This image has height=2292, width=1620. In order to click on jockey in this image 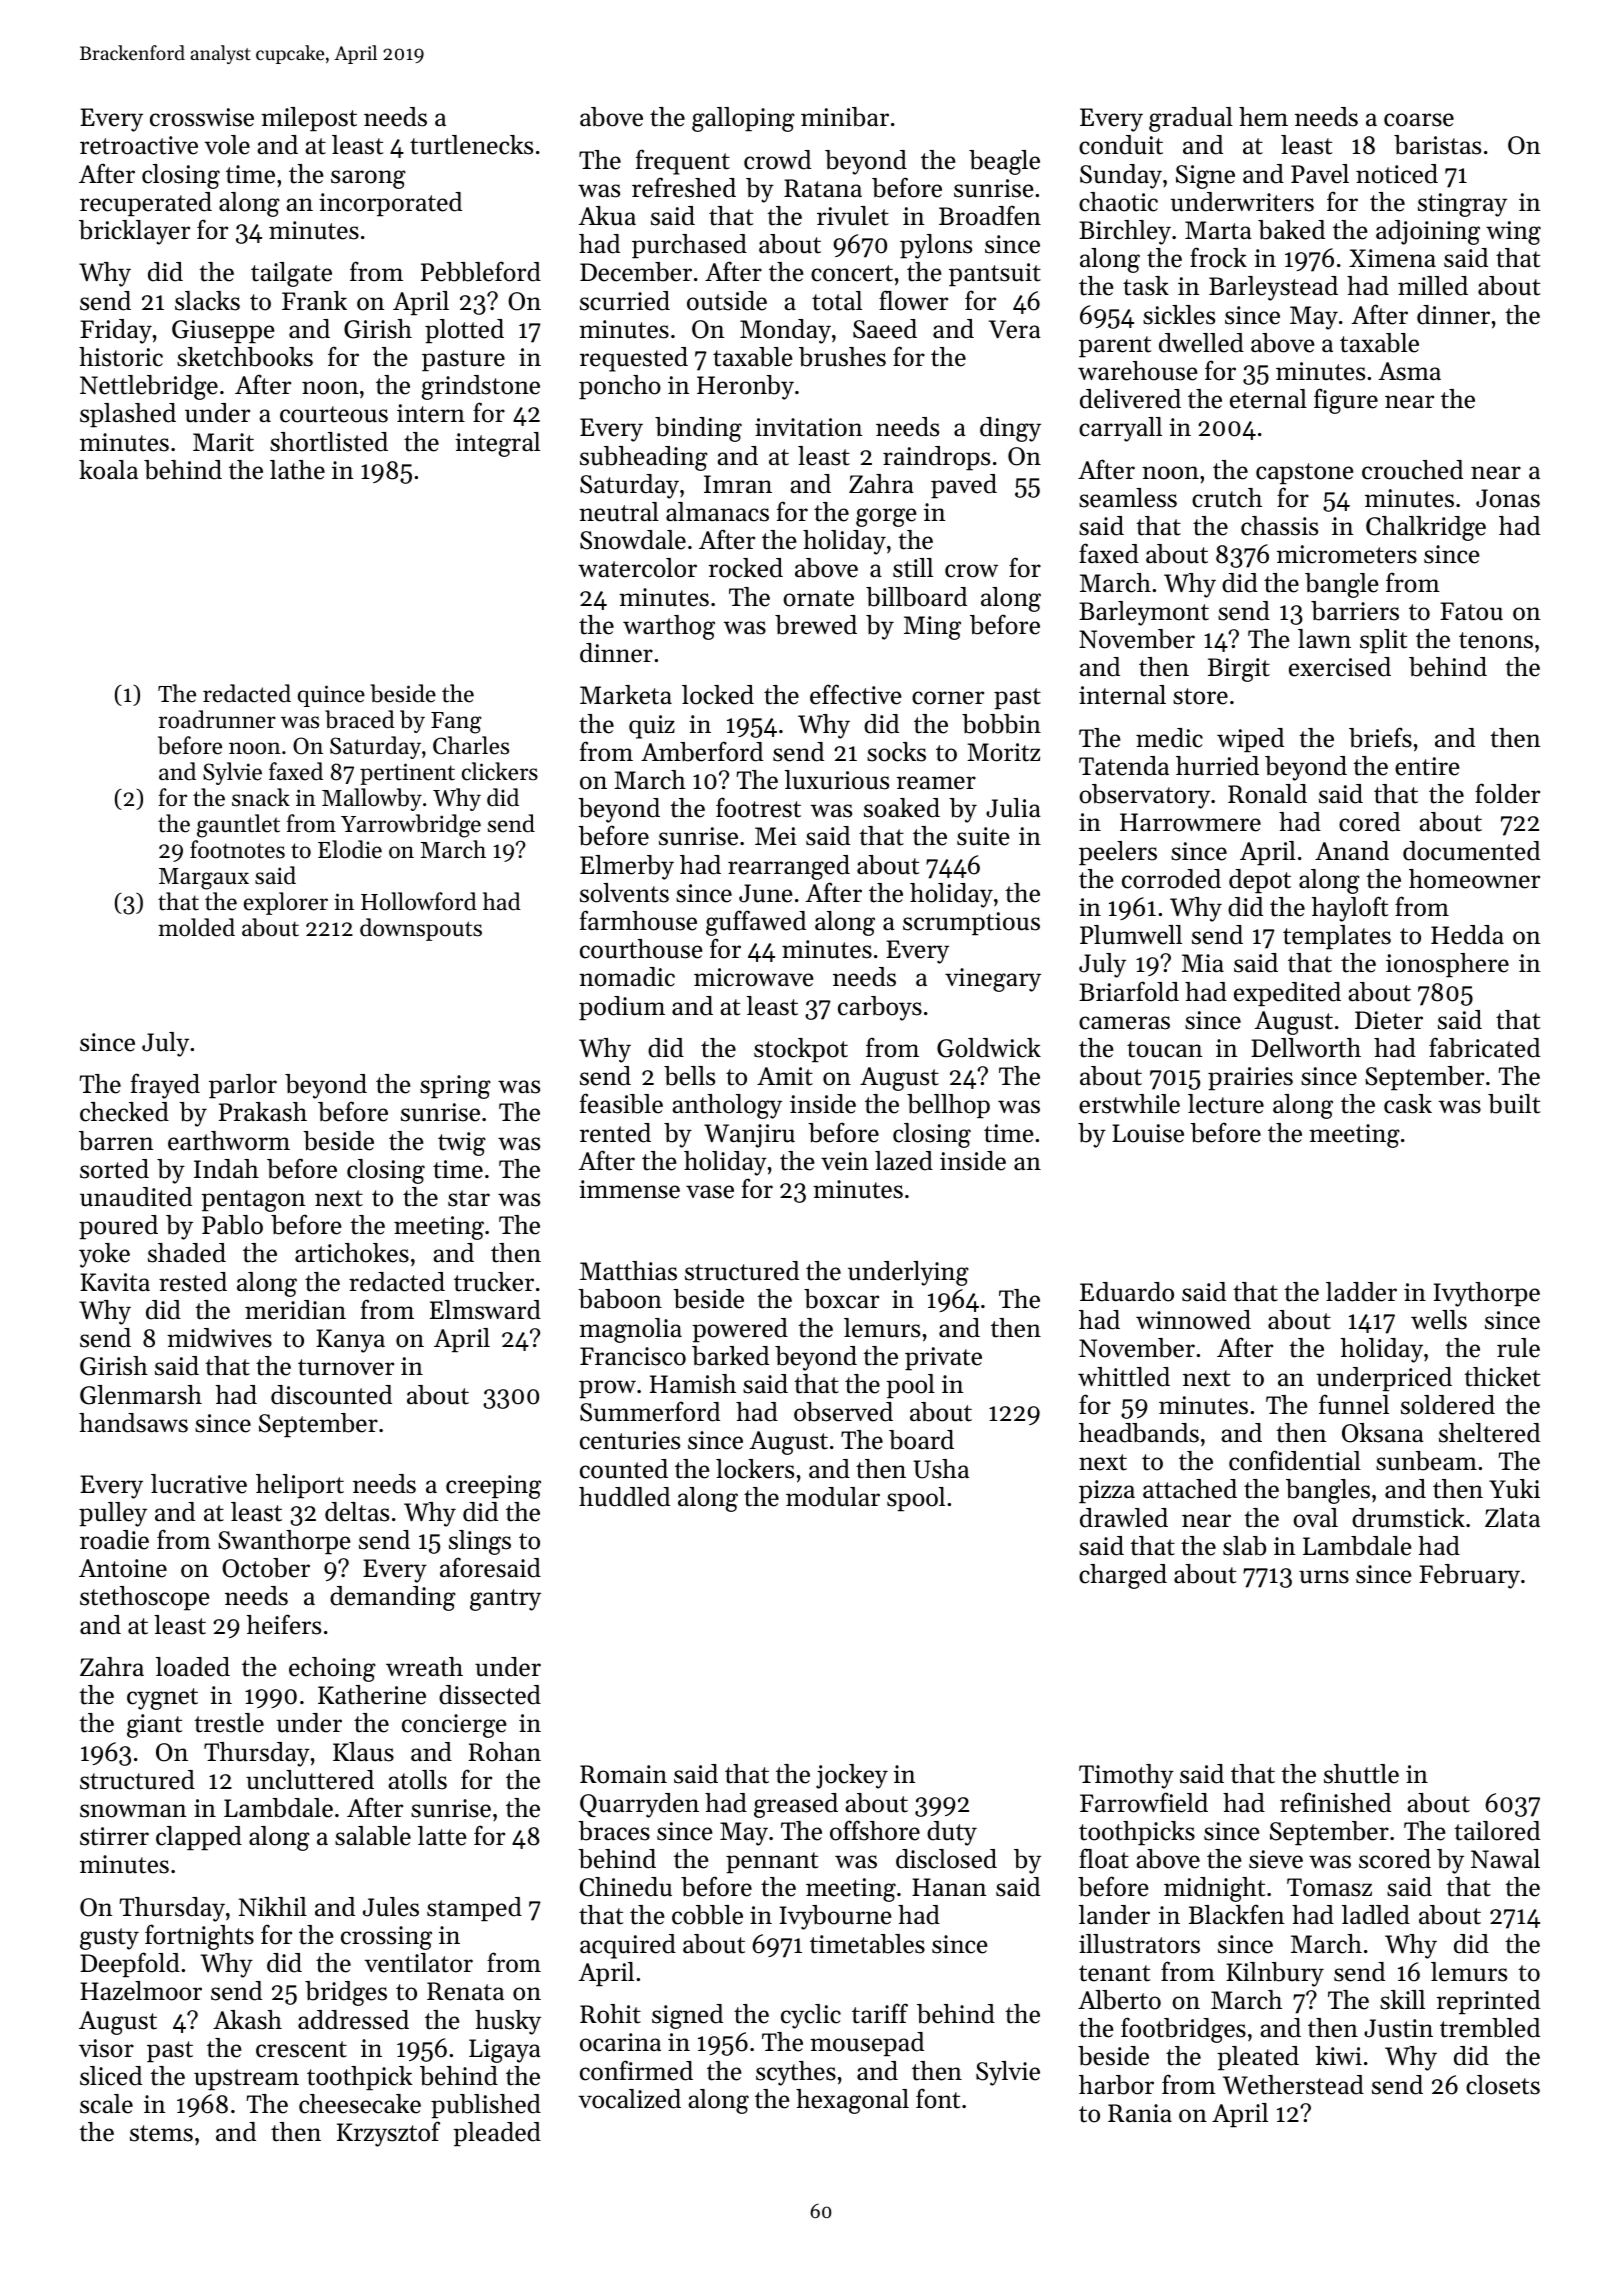, I will do `click(852, 1776)`.
